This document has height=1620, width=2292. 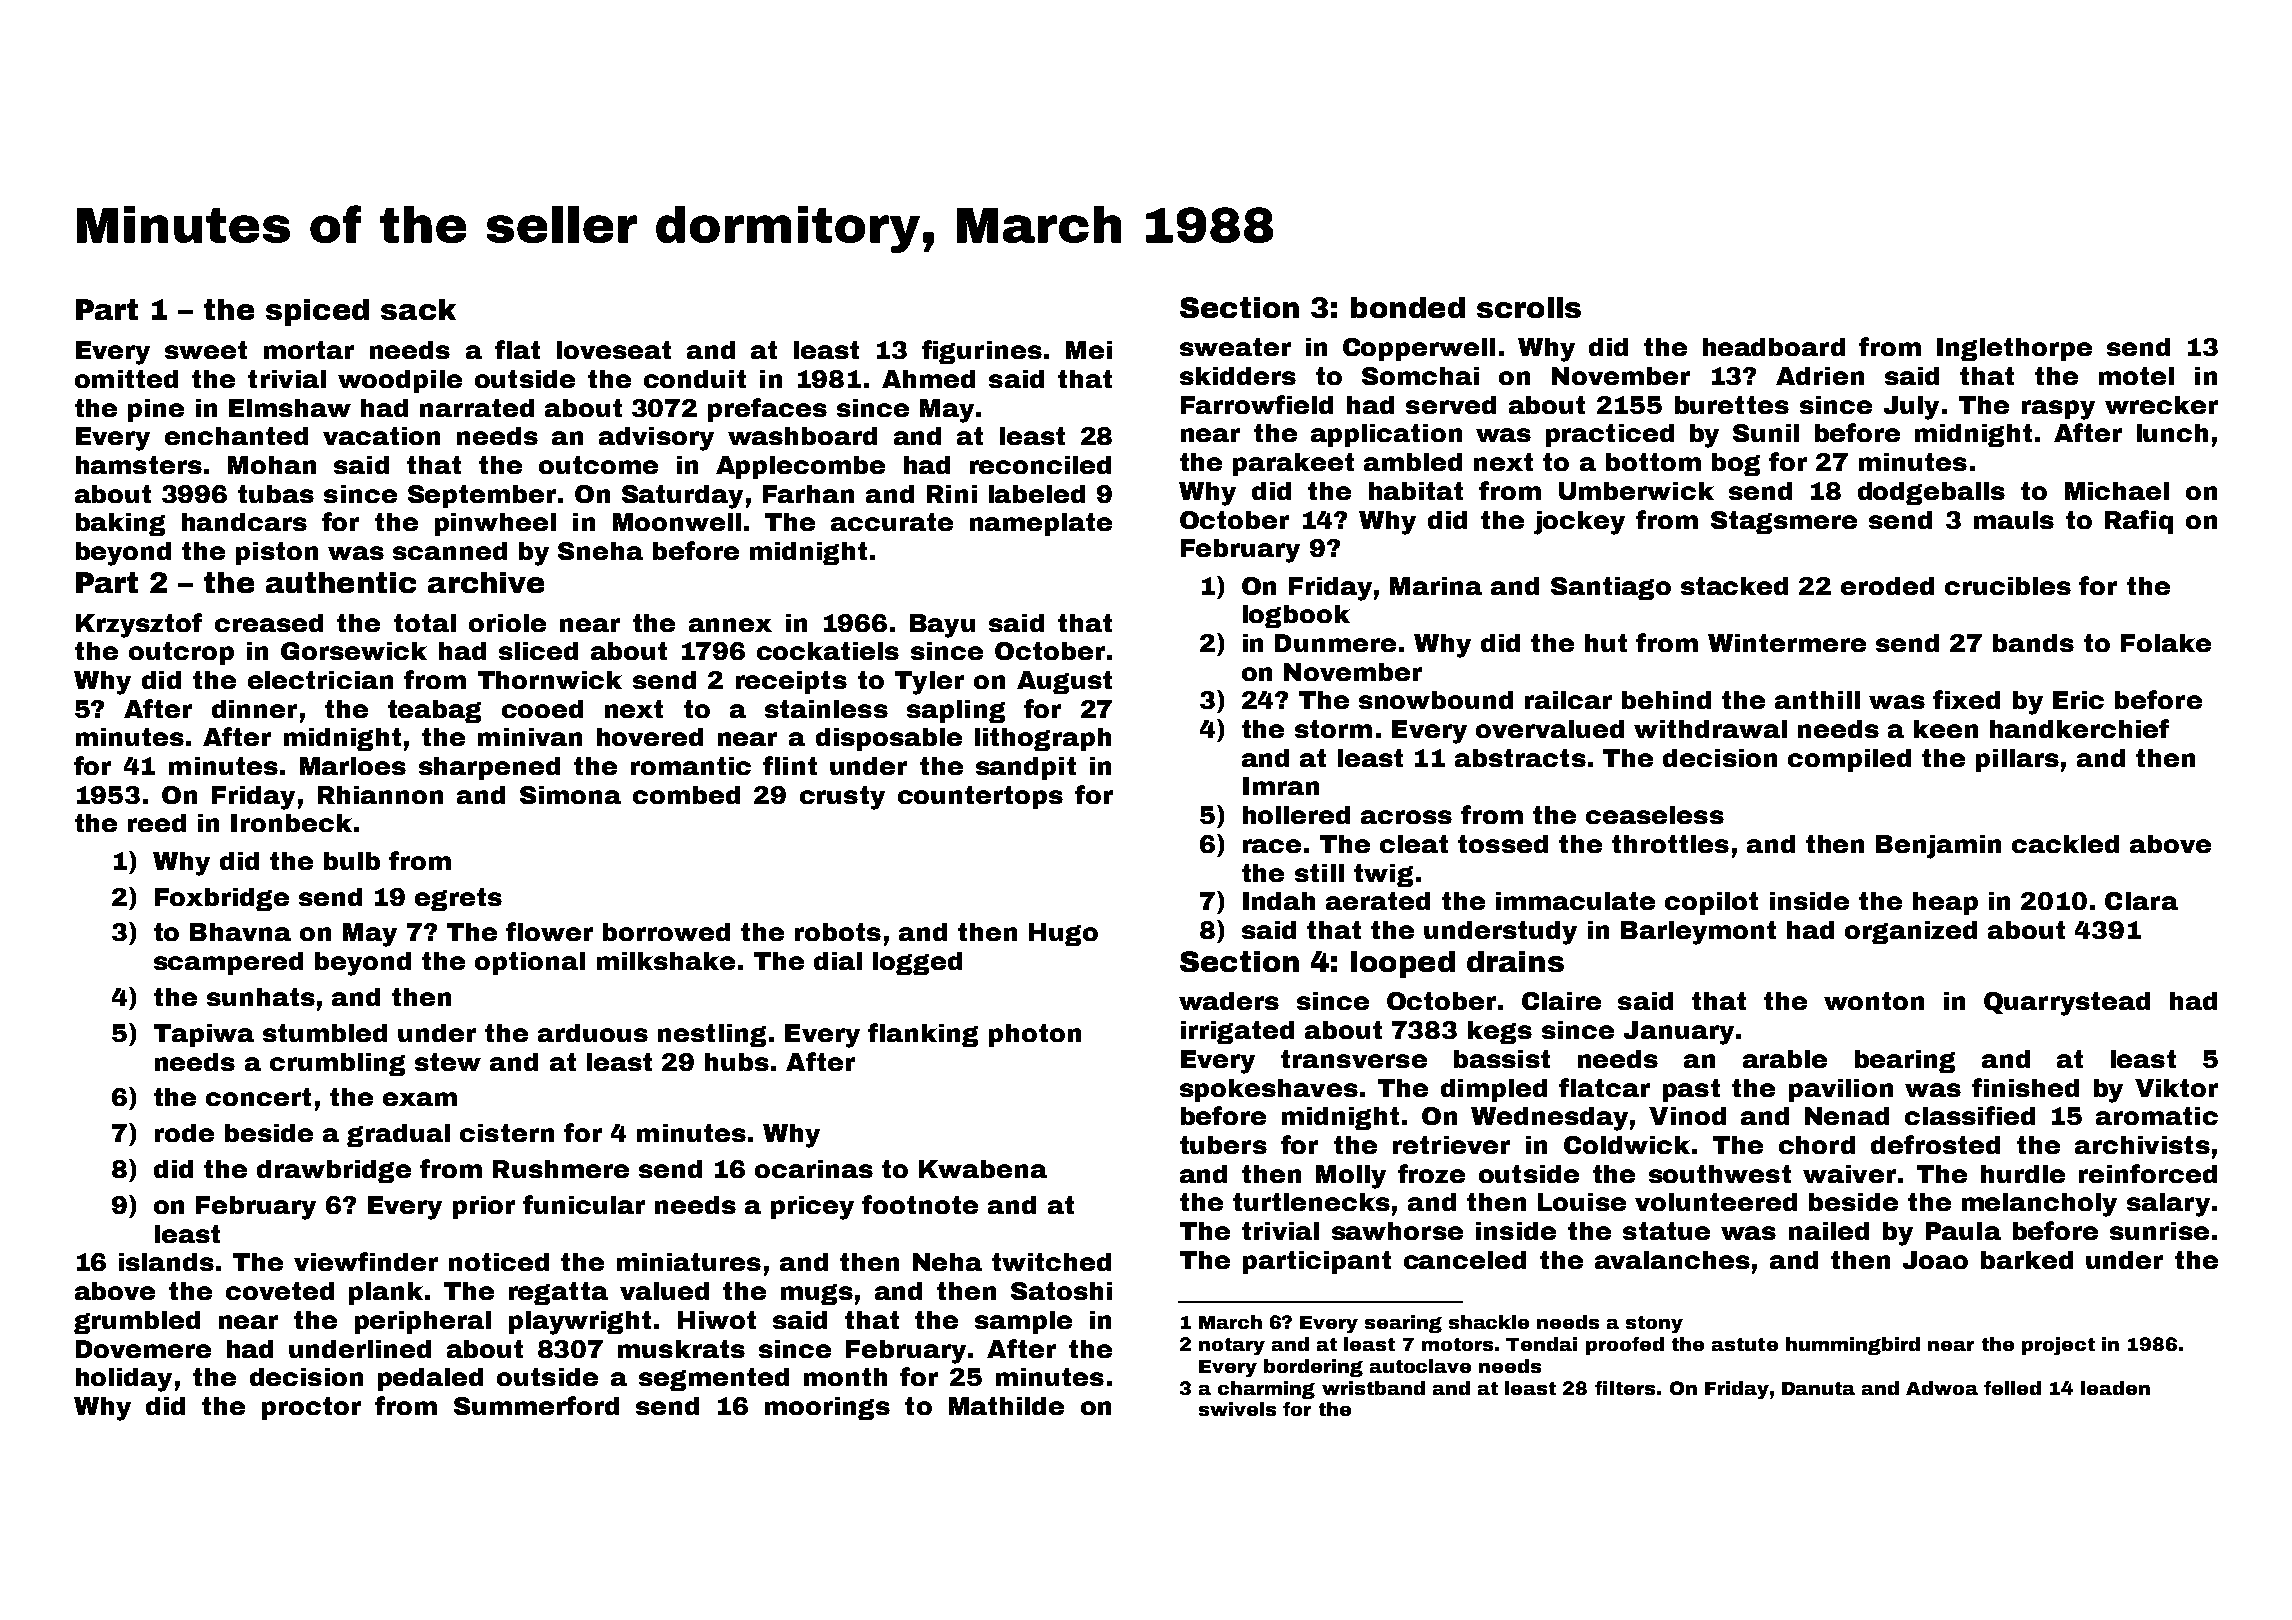 I want to click on Krzysztof, so click(x=139, y=625).
